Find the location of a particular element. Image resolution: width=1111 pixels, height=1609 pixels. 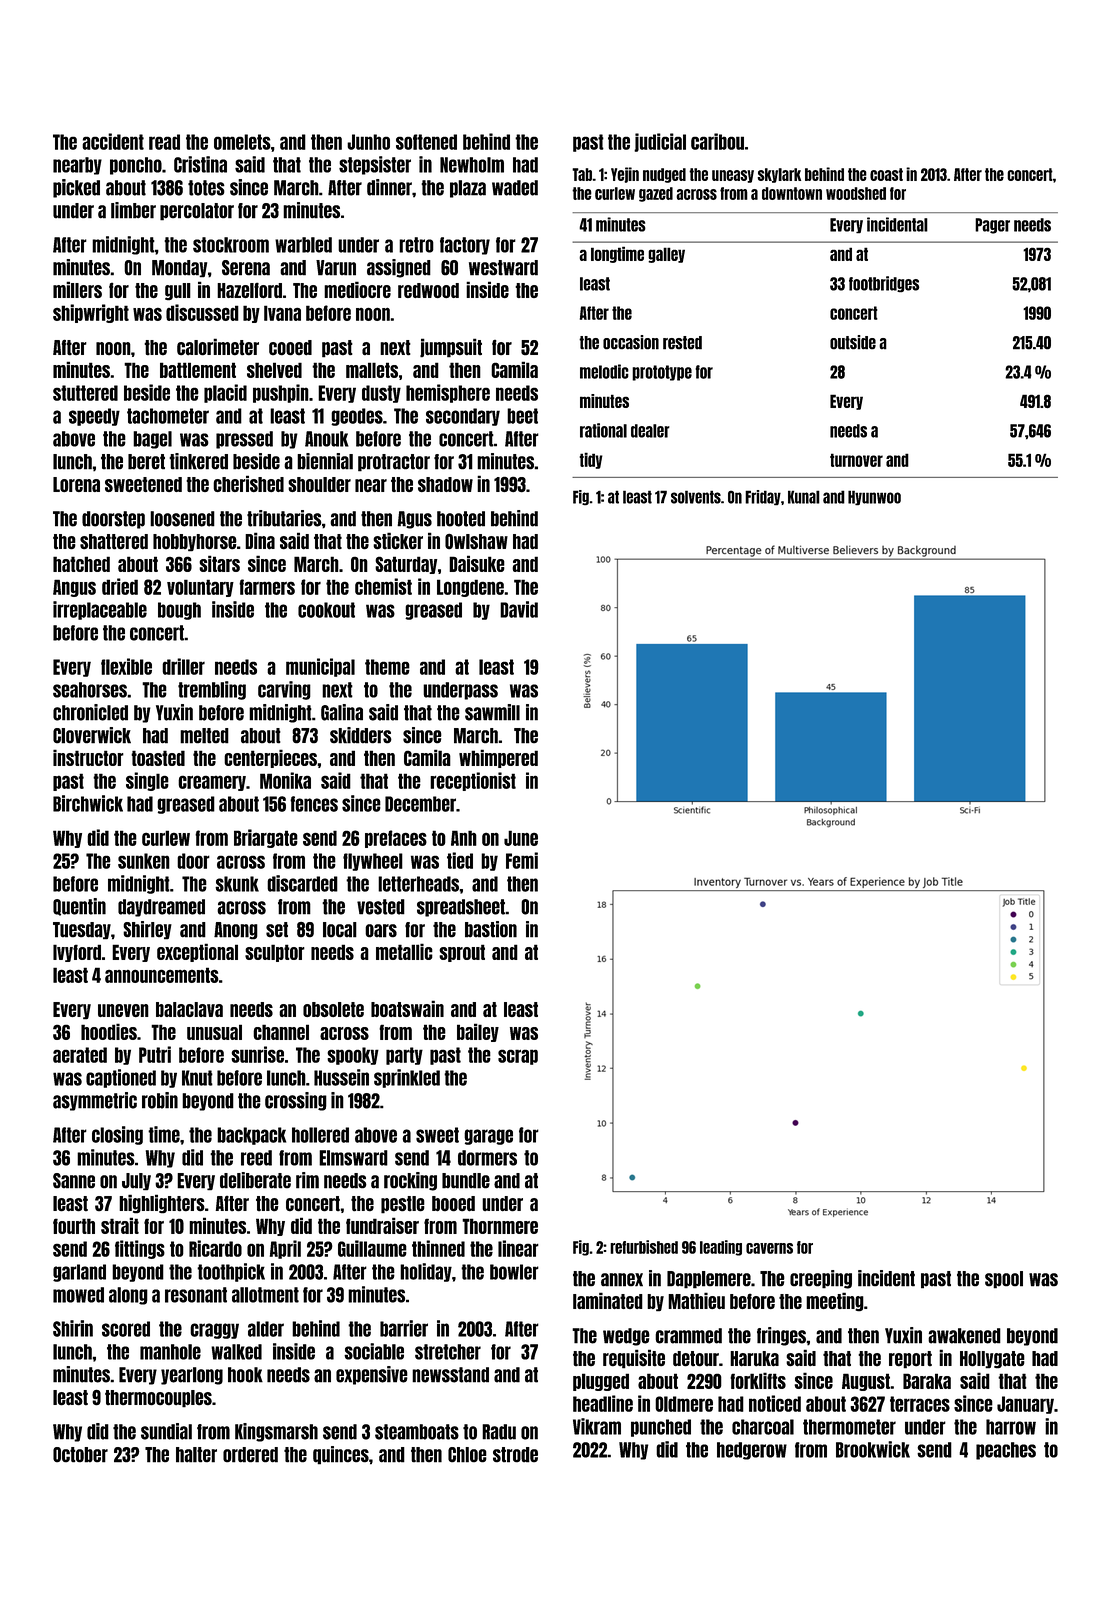

Tab is located at coordinates (582, 174).
